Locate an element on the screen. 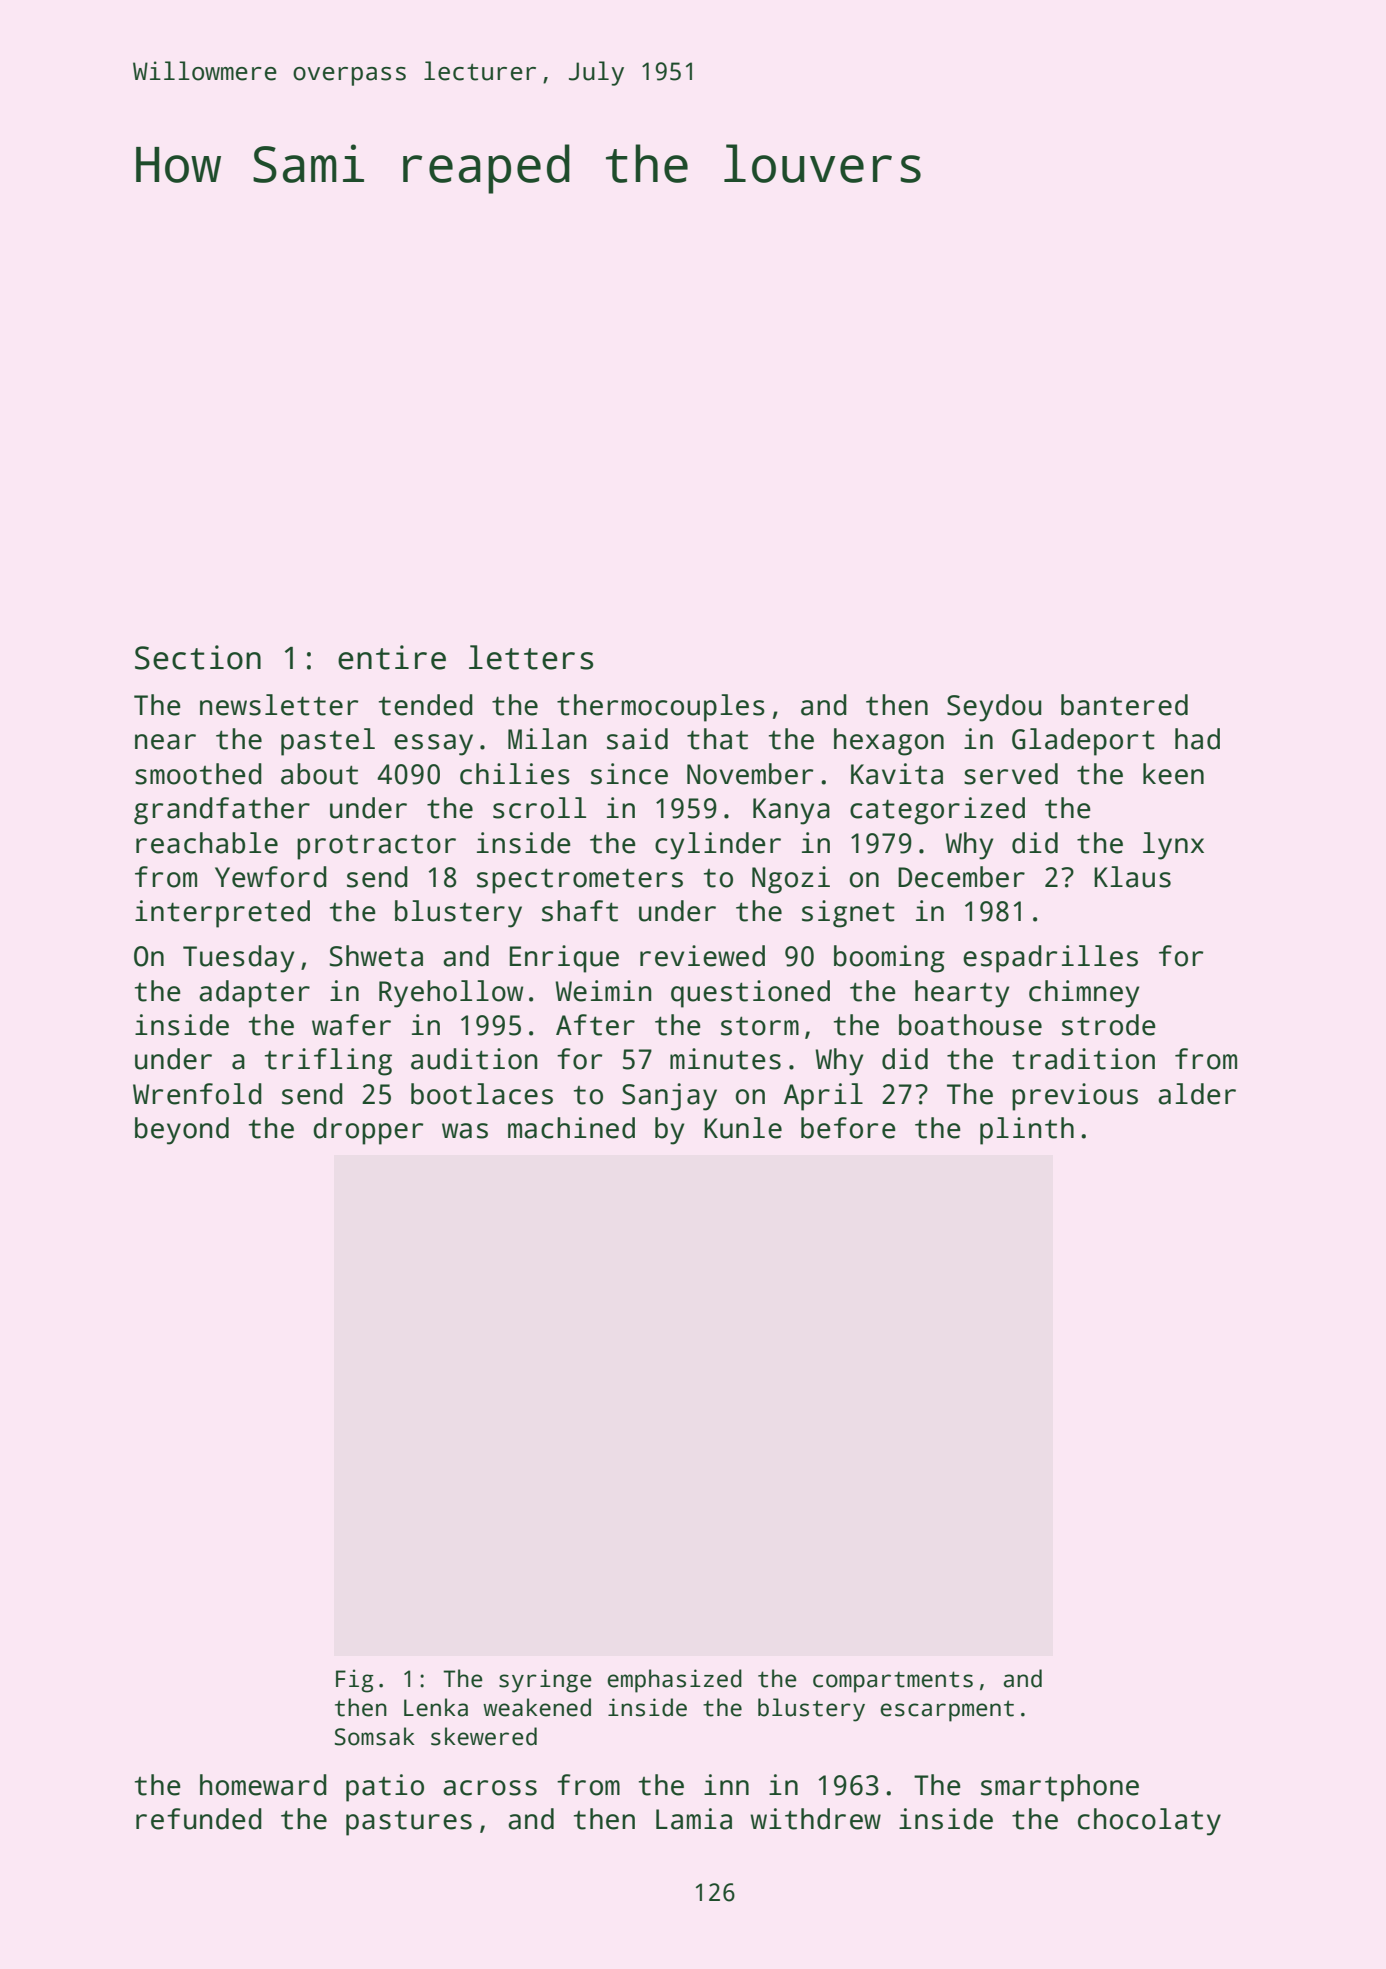 The image size is (1386, 1969). Fig is located at coordinates (355, 1681).
